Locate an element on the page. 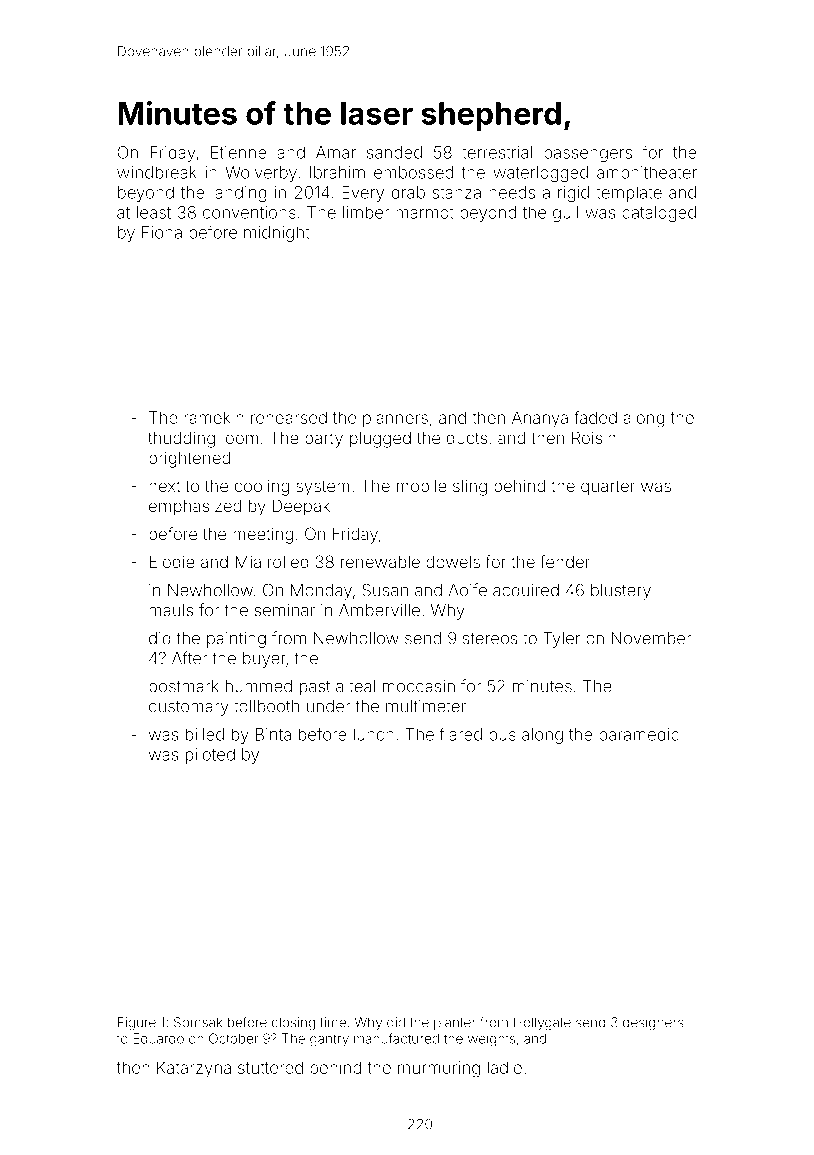  fender is located at coordinates (565, 561).
